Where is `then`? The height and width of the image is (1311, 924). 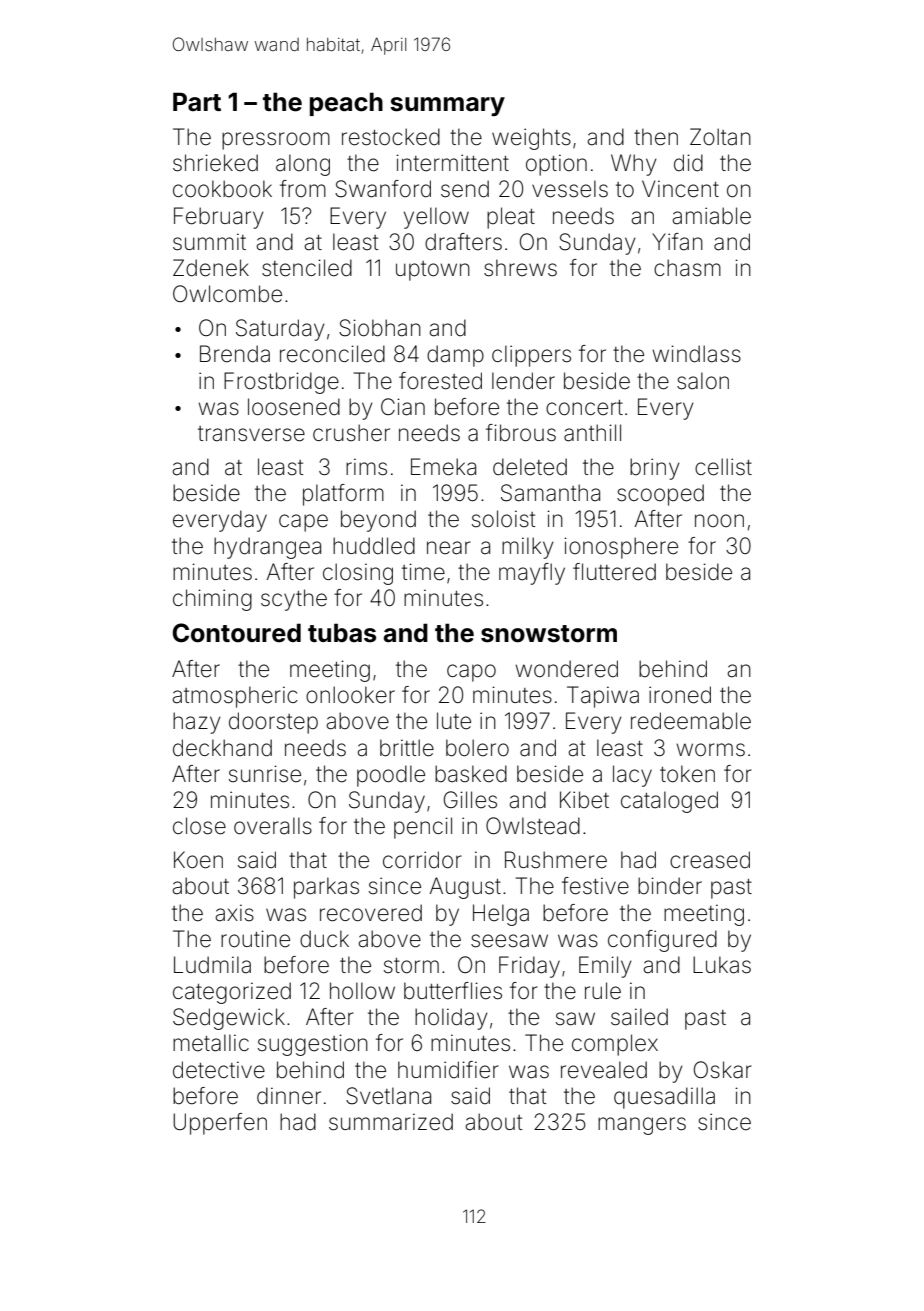 then is located at coordinates (656, 137).
